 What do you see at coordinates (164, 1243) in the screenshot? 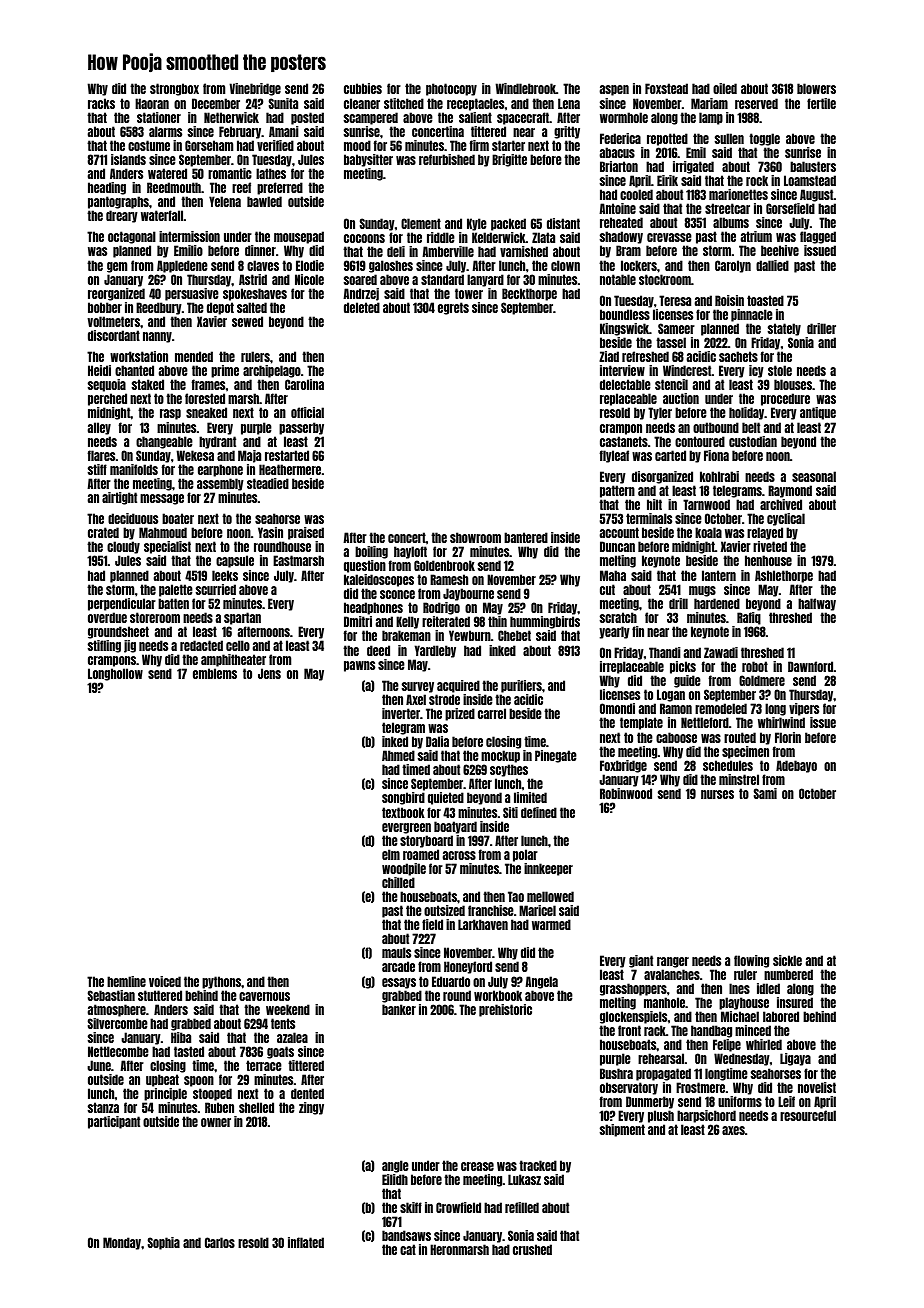
I see `Sophia` at bounding box center [164, 1243].
